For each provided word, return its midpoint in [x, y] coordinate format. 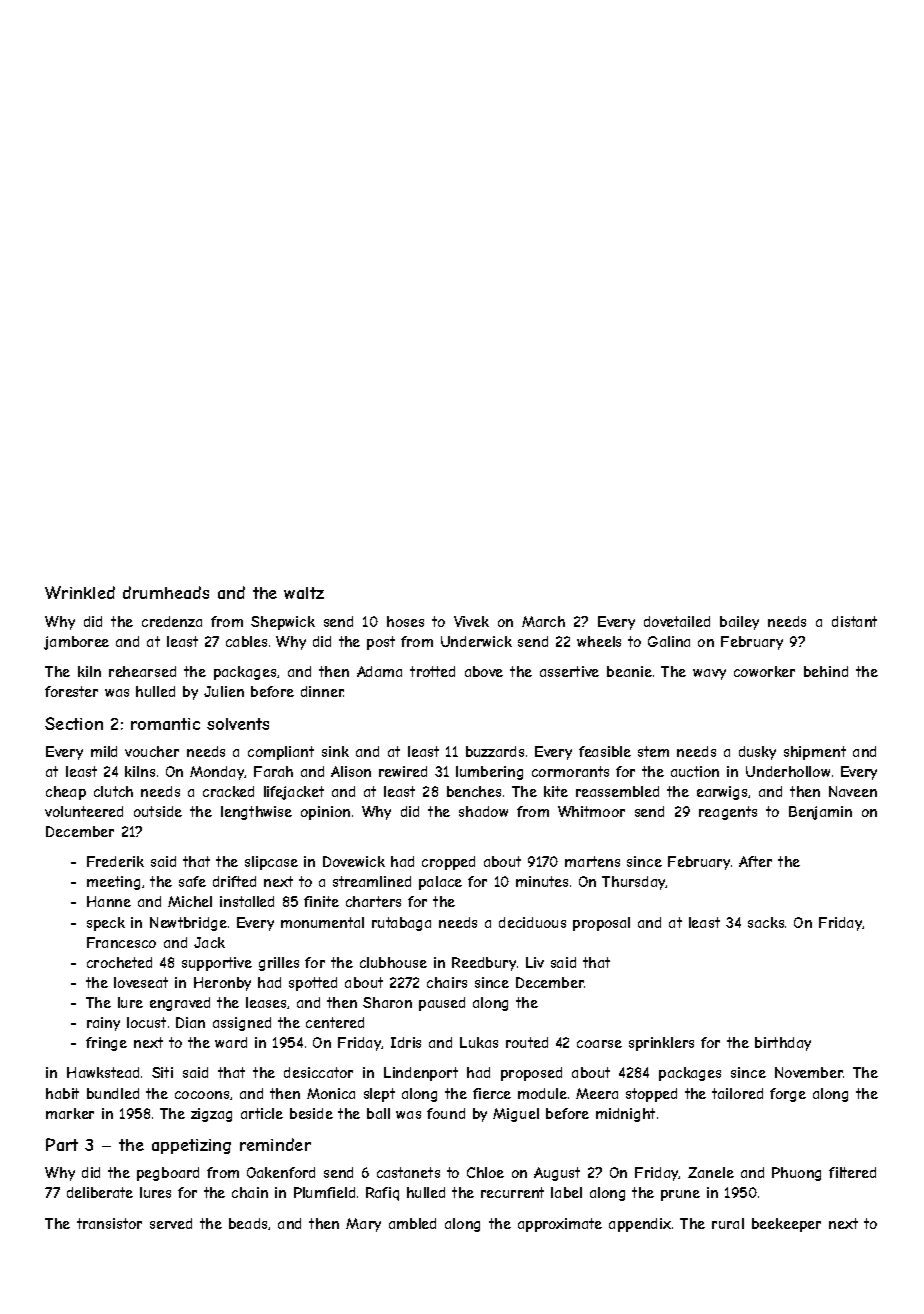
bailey [739, 623]
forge [788, 1095]
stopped [651, 1095]
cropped [448, 863]
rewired [403, 771]
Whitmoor [591, 811]
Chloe [485, 1172]
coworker [764, 671]
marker [70, 1113]
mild [104, 751]
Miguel [516, 1115]
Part [62, 1144]
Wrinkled [80, 592]
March [543, 621]
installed [247, 901]
